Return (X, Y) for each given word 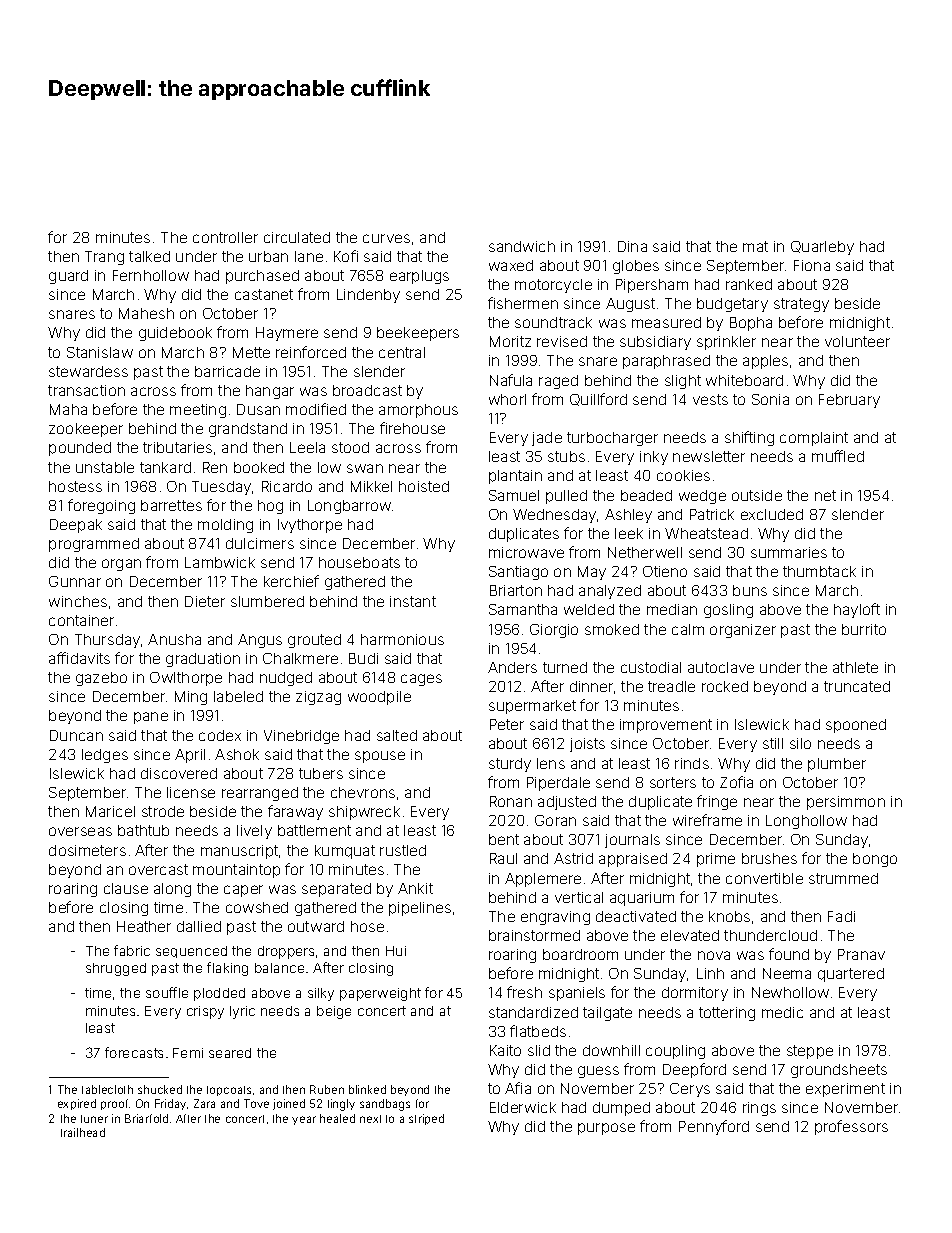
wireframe (707, 820)
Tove (256, 1103)
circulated (297, 237)
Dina (632, 246)
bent (504, 839)
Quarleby (822, 248)
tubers (321, 773)
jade (547, 439)
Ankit (415, 888)
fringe (717, 802)
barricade (227, 371)
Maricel (110, 811)
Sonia (770, 399)
